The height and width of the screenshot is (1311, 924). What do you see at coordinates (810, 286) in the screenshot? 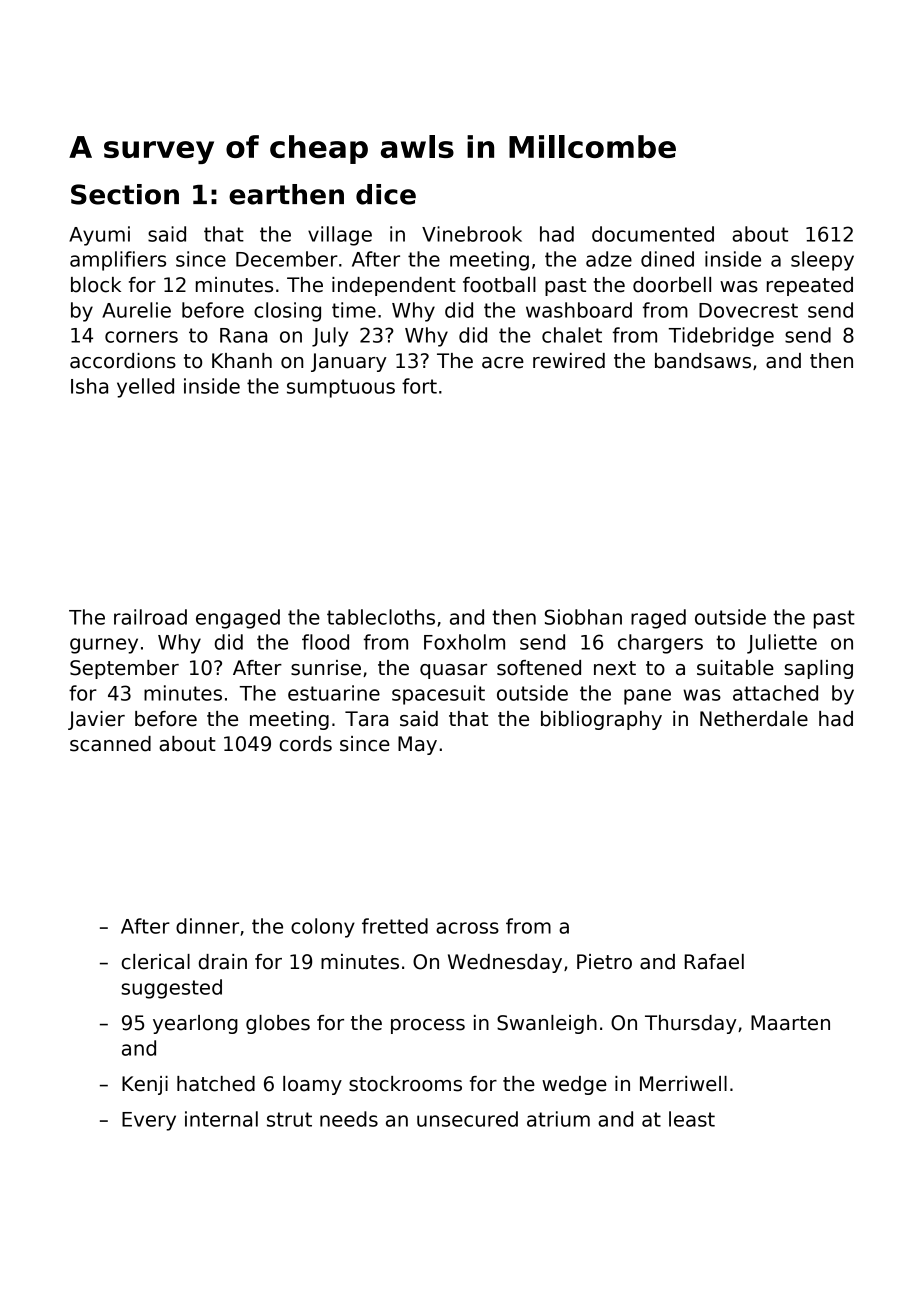
I see `repeated` at bounding box center [810, 286].
